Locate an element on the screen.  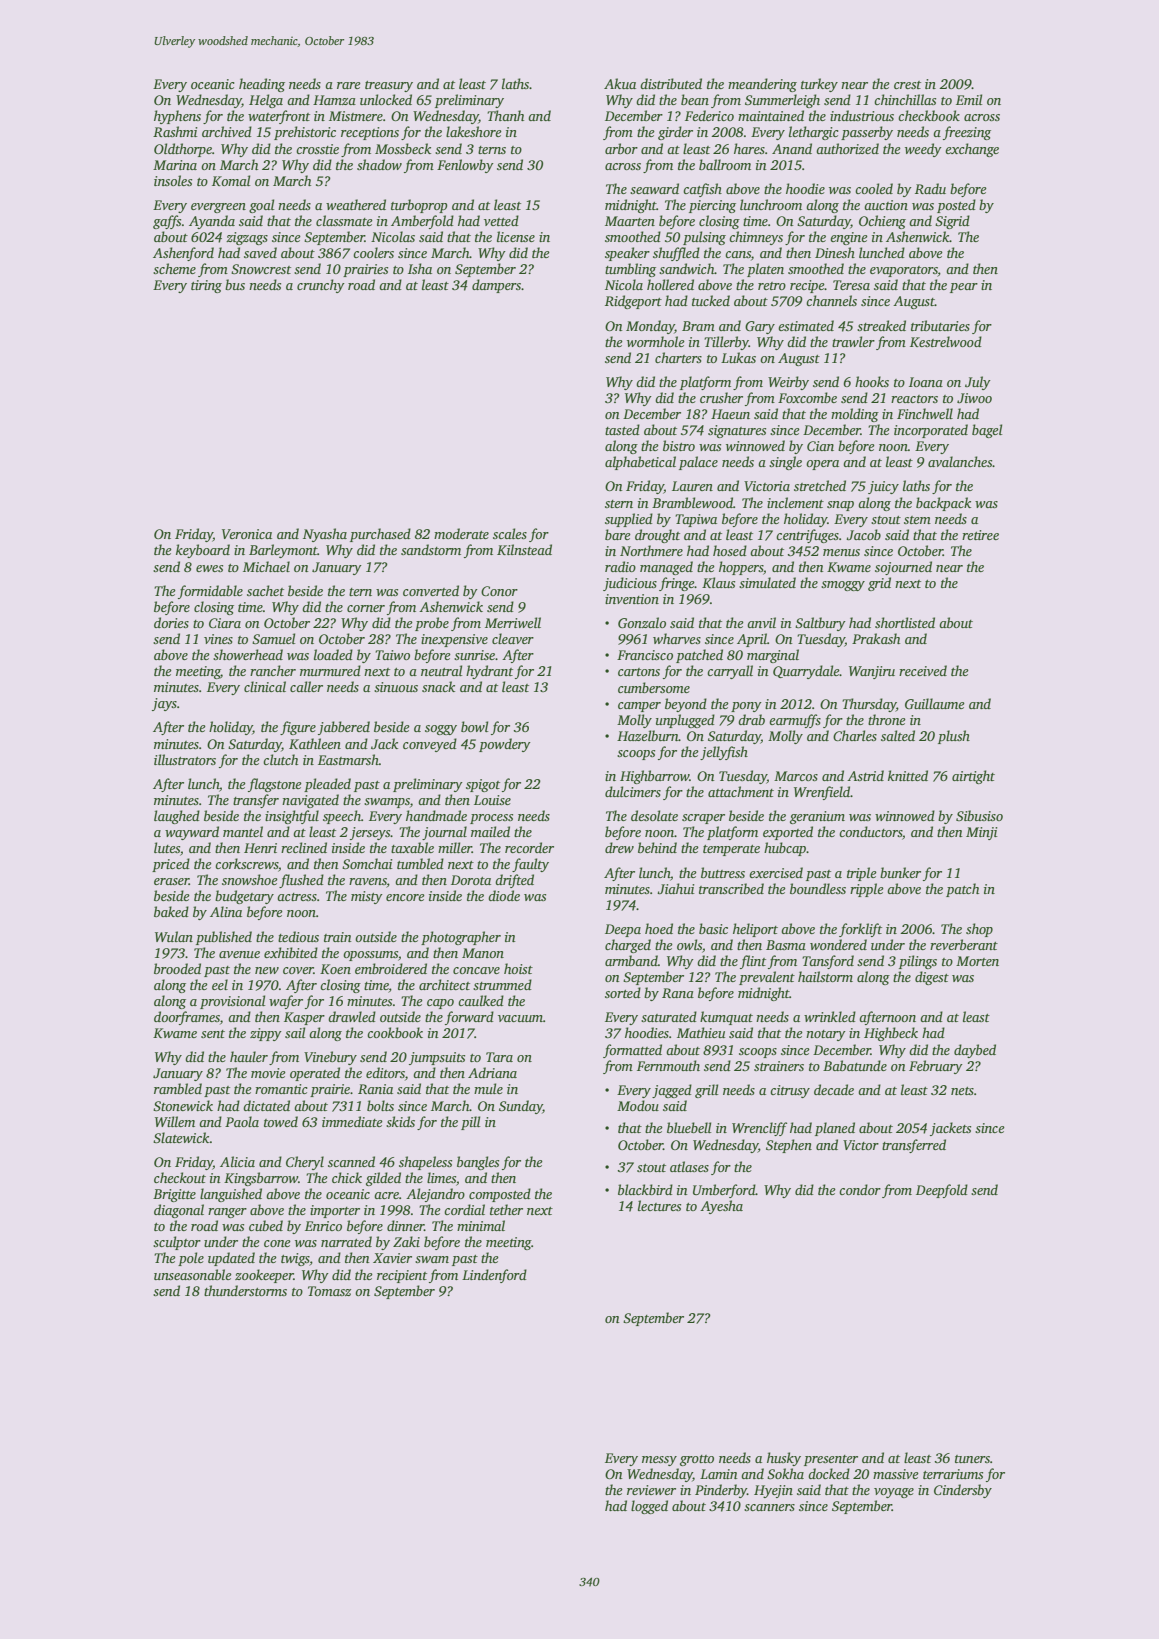
husky is located at coordinates (784, 1459).
